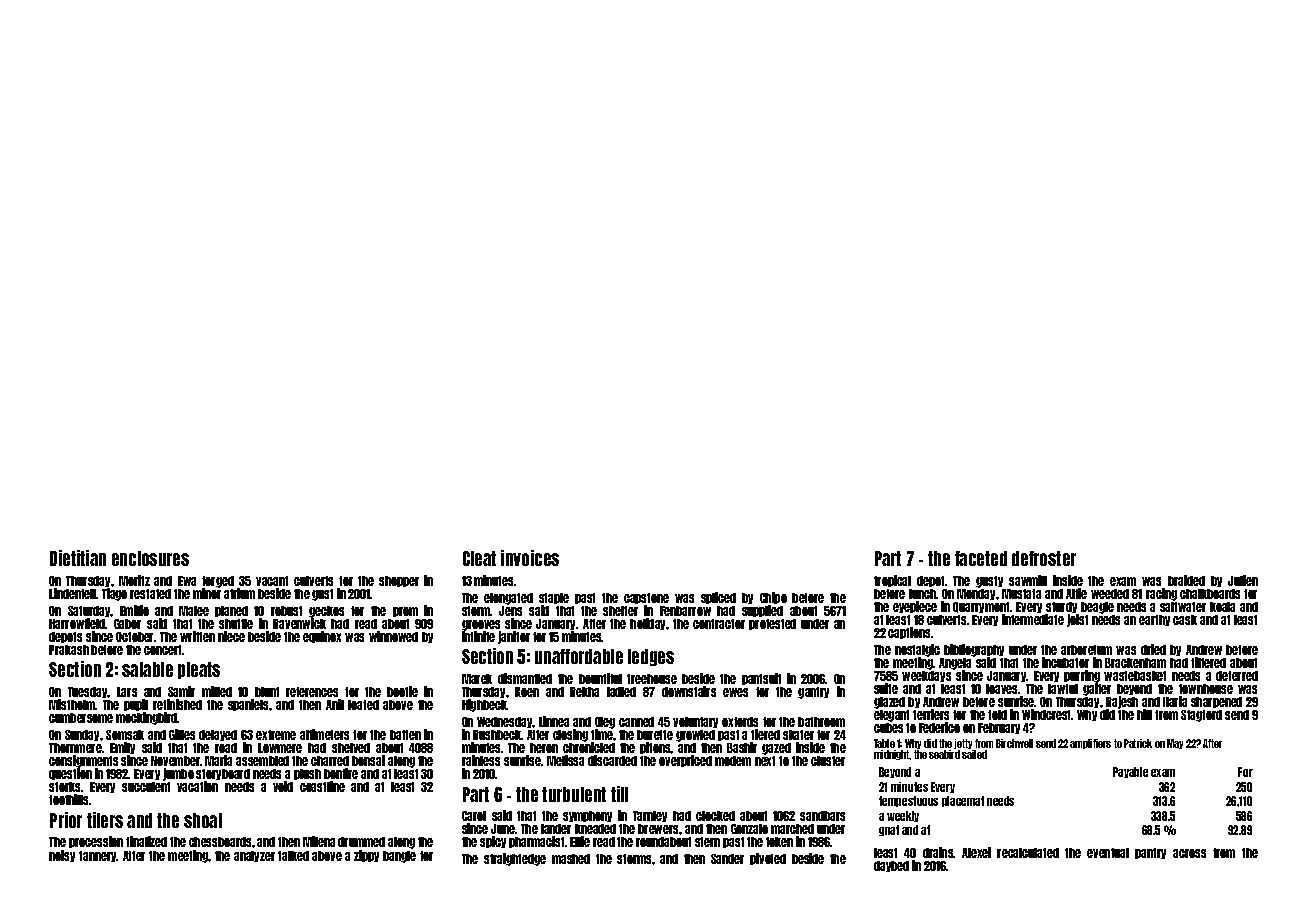 The height and width of the screenshot is (924, 1308). What do you see at coordinates (963, 744) in the screenshot?
I see `jetty` at bounding box center [963, 744].
